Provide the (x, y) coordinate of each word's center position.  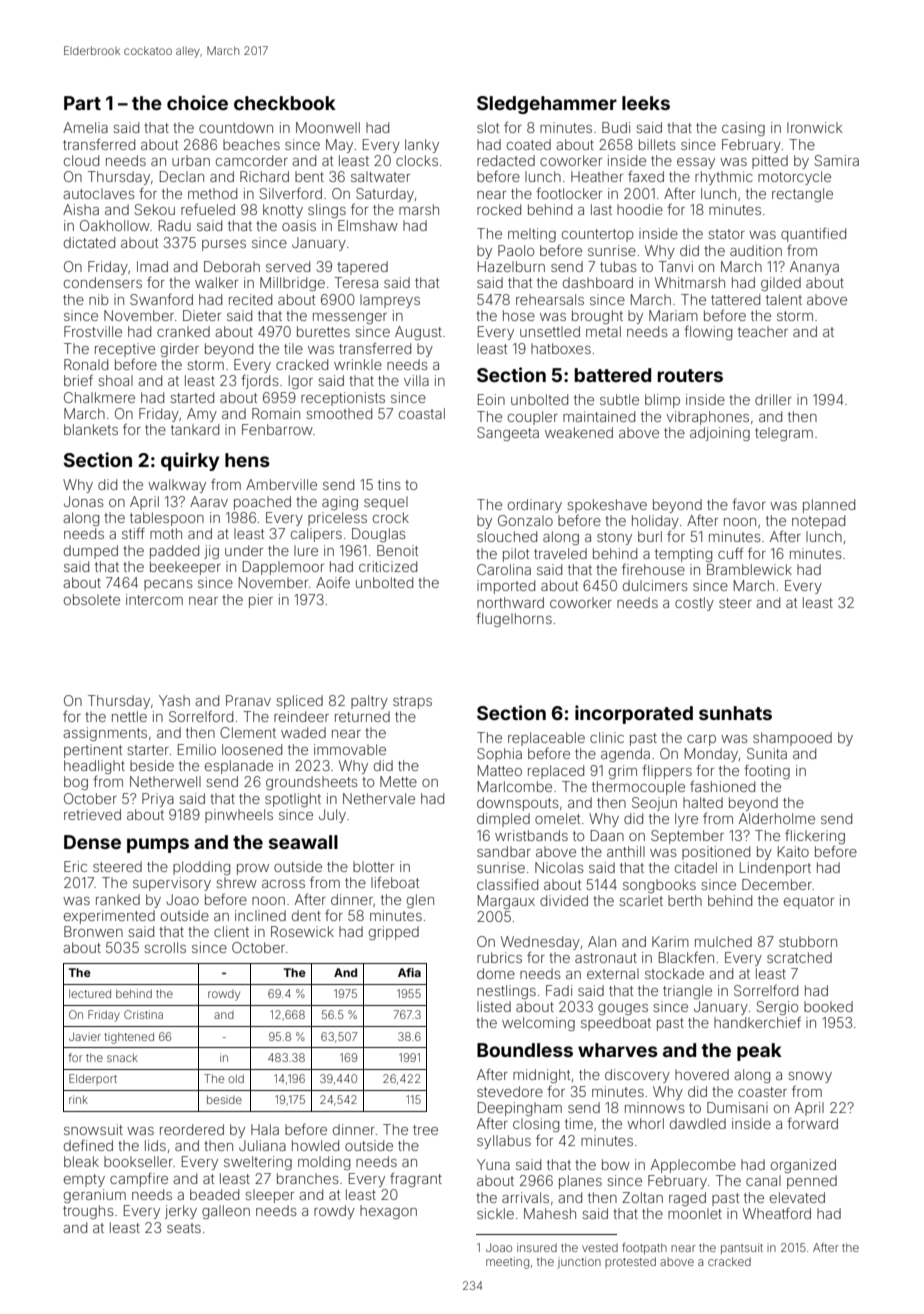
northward (510, 602)
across (283, 884)
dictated (89, 242)
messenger (350, 318)
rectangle (802, 195)
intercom (154, 599)
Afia (409, 972)
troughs (88, 1212)
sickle (495, 1213)
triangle (687, 992)
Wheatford (777, 1213)
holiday (655, 522)
